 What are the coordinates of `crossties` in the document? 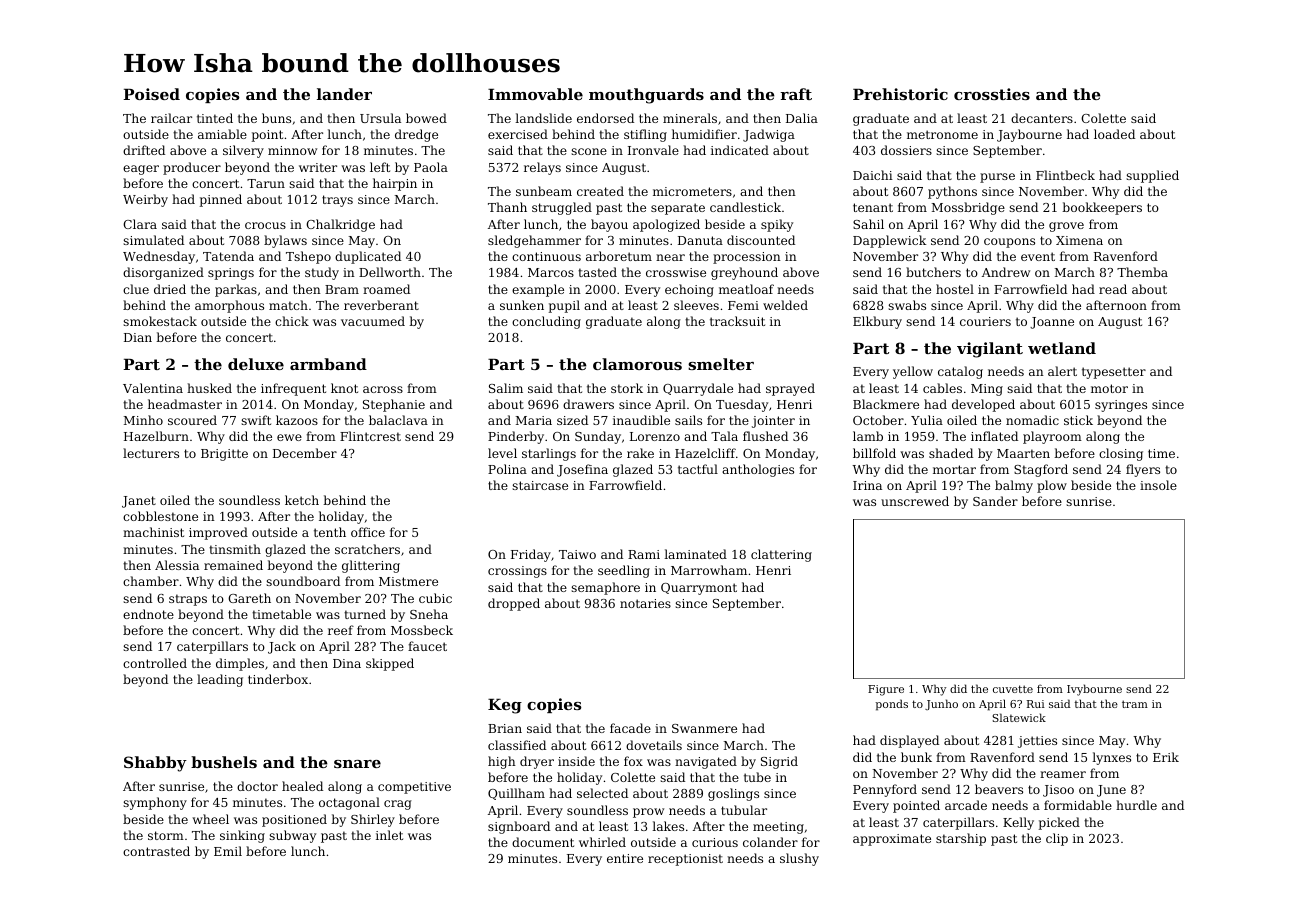 It's located at (992, 94).
